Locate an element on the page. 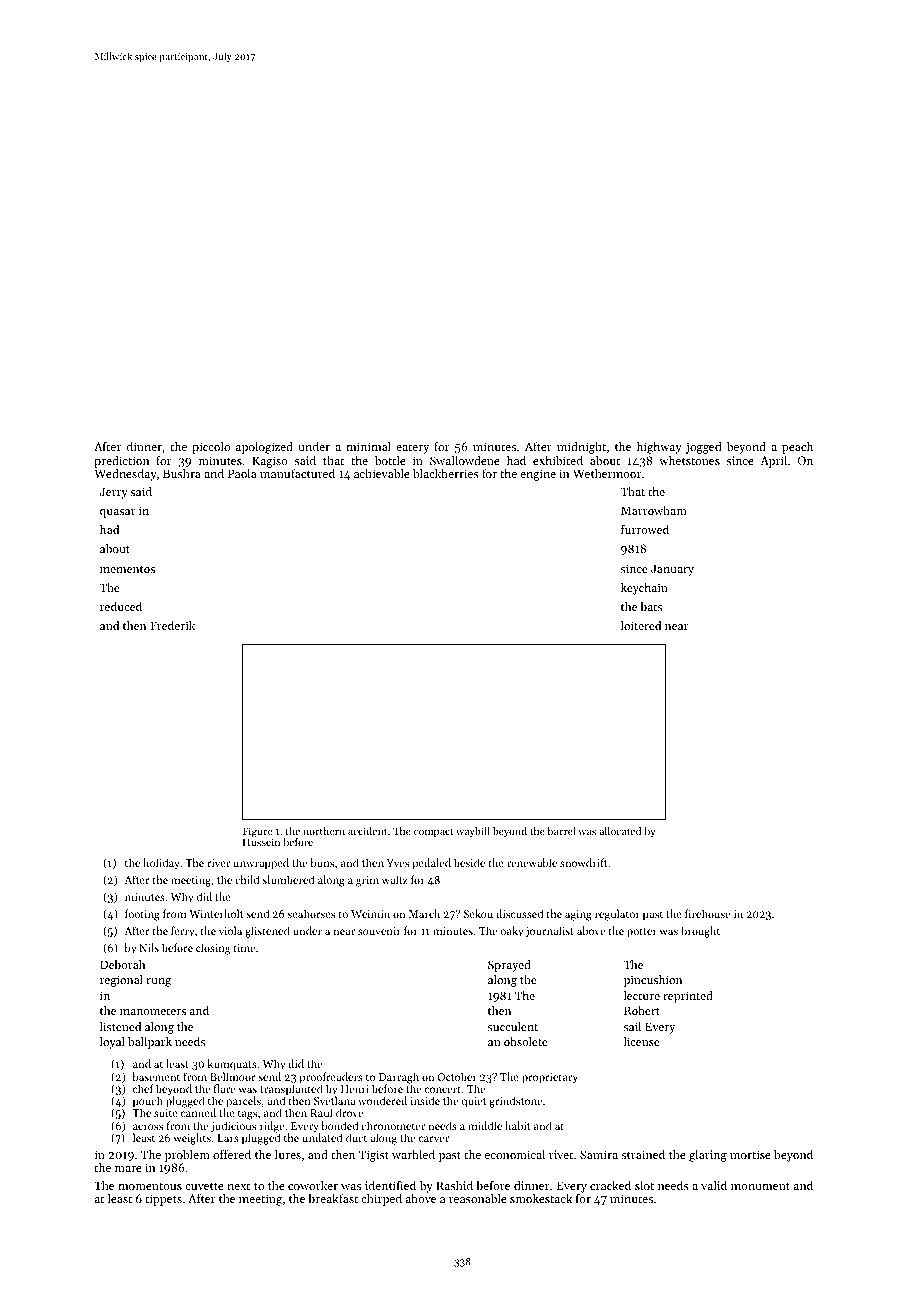 This image has height=1316, width=908. economical is located at coordinates (515, 1154).
